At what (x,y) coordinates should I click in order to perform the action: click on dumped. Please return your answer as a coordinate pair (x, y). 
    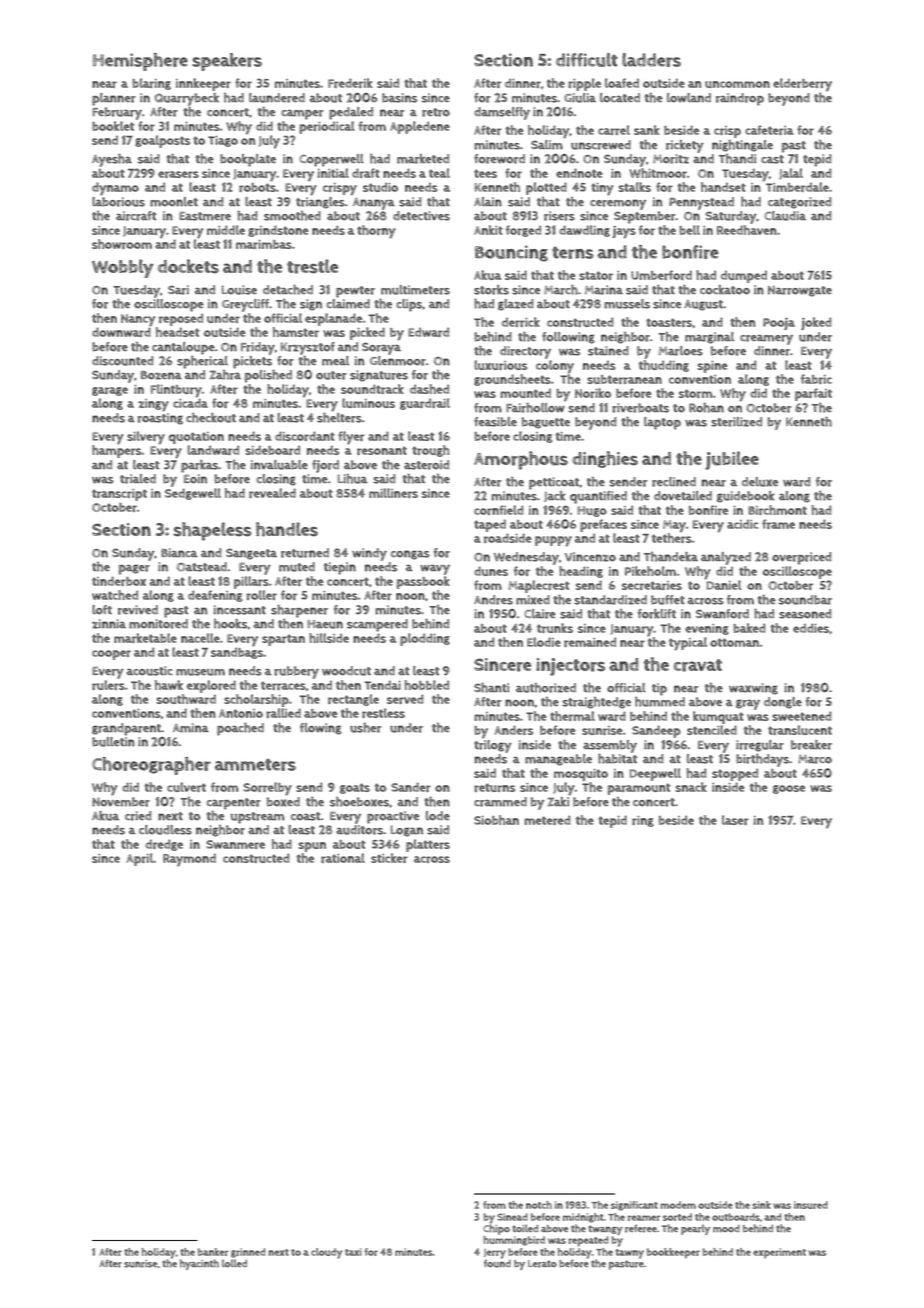
    Looking at the image, I should click on (744, 276).
